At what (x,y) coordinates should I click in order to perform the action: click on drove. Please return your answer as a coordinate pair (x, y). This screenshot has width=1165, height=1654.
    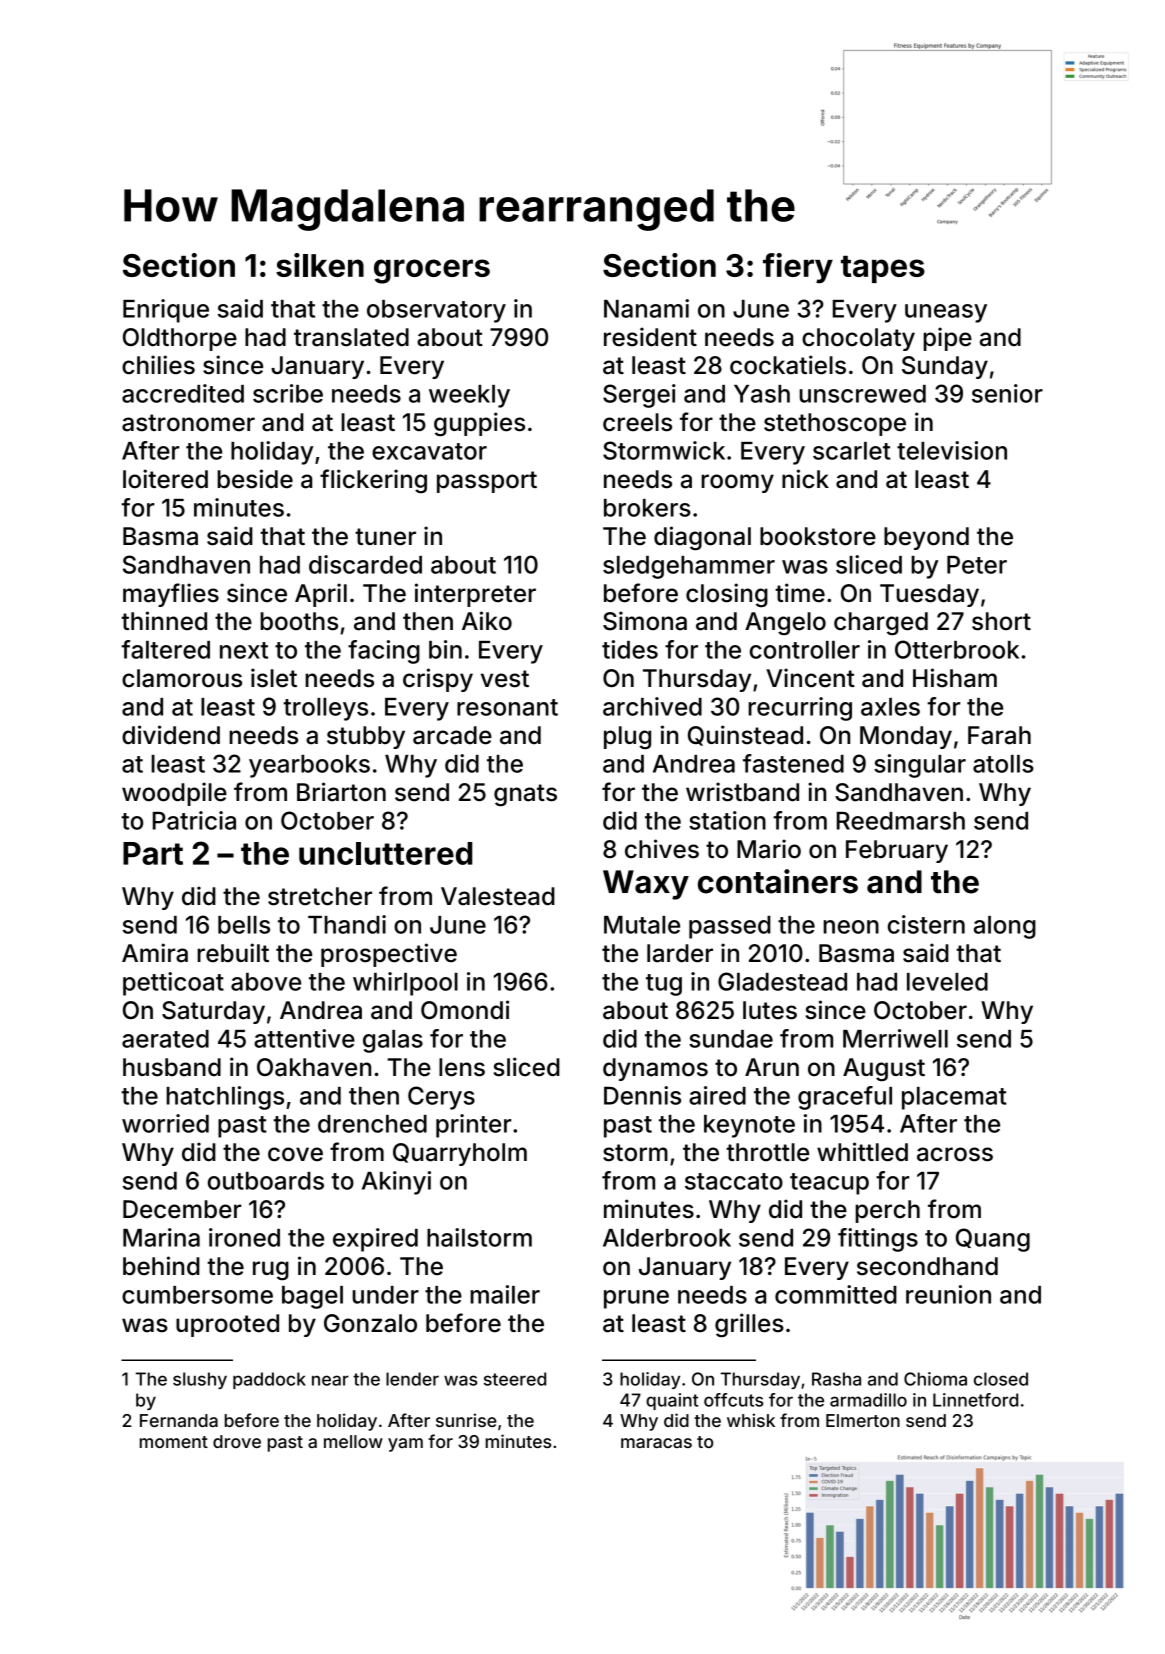
    Looking at the image, I should click on (237, 1441).
